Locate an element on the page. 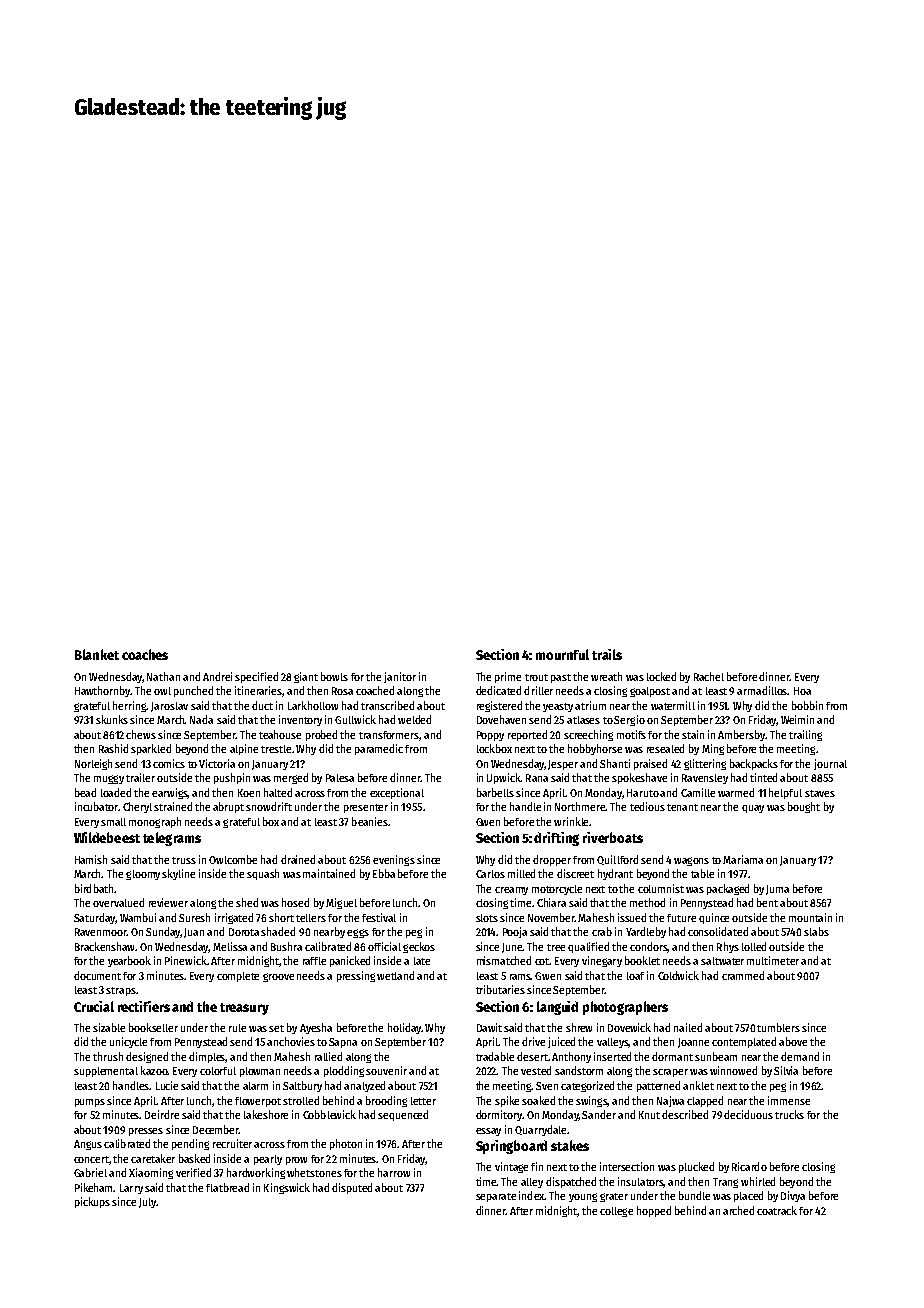 The height and width of the page is (1308, 924). quay is located at coordinates (753, 809).
